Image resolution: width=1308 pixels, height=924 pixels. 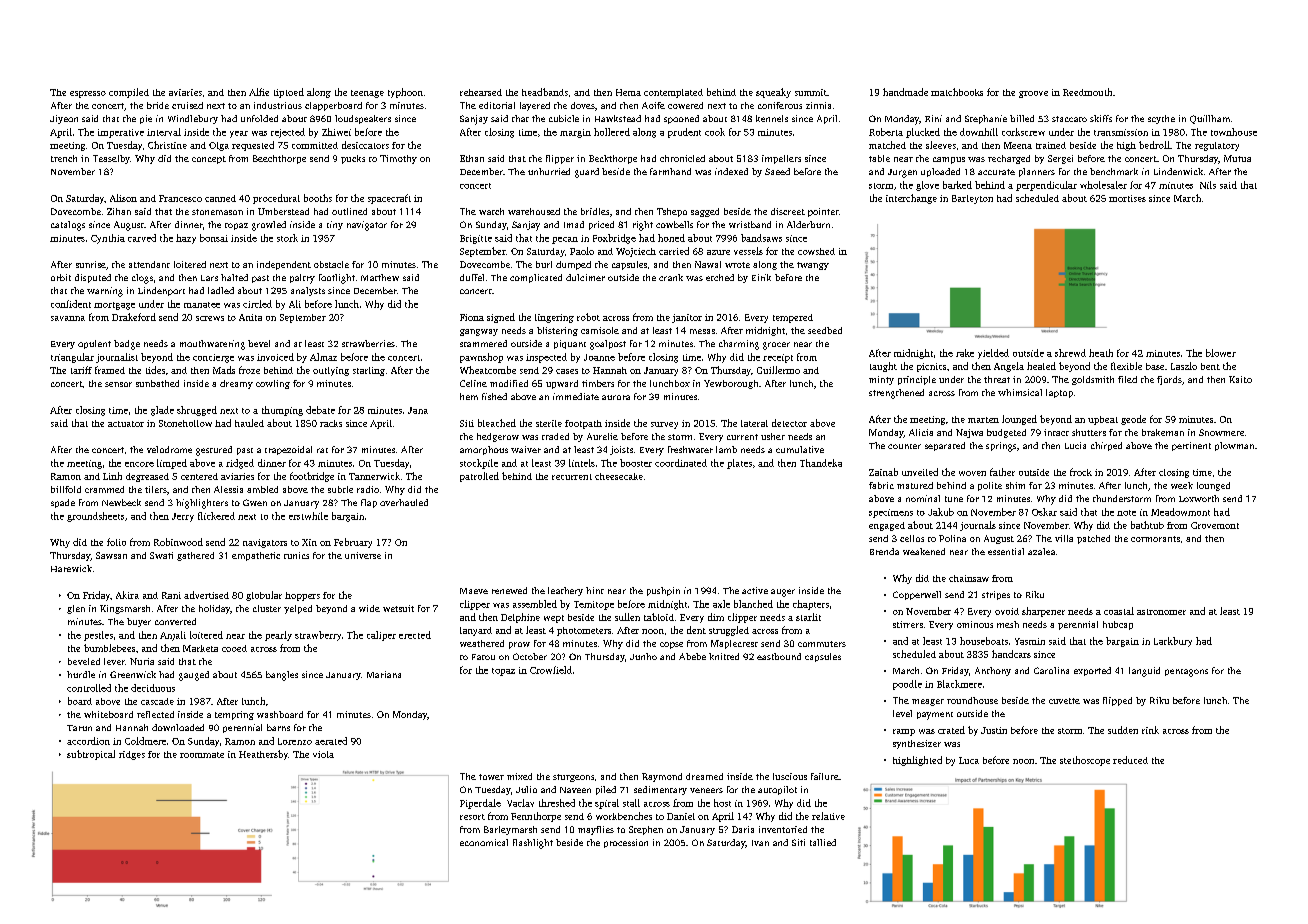 I want to click on mortises, so click(x=1127, y=198).
